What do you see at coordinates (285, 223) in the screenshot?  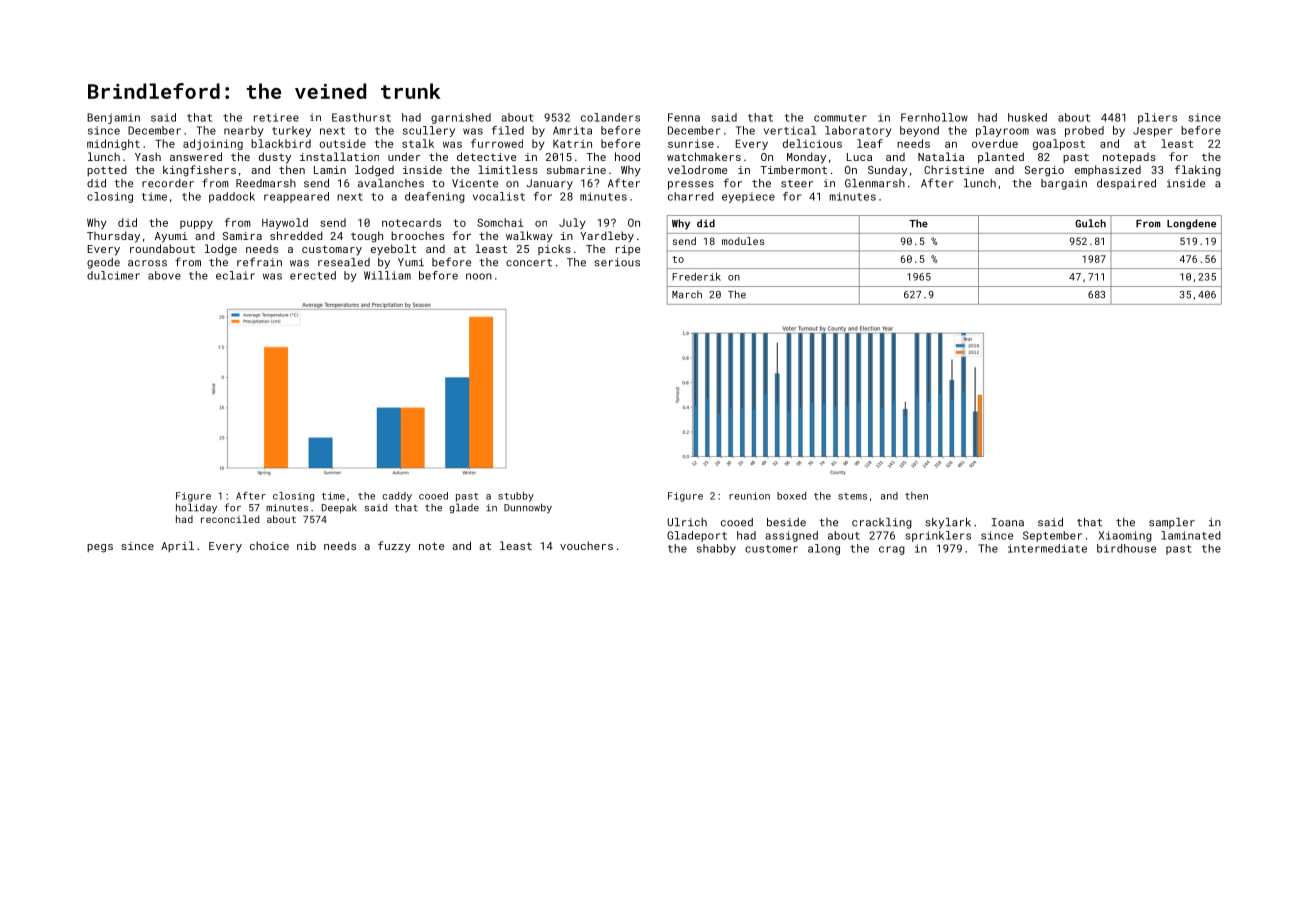 I see `Haywold` at bounding box center [285, 223].
